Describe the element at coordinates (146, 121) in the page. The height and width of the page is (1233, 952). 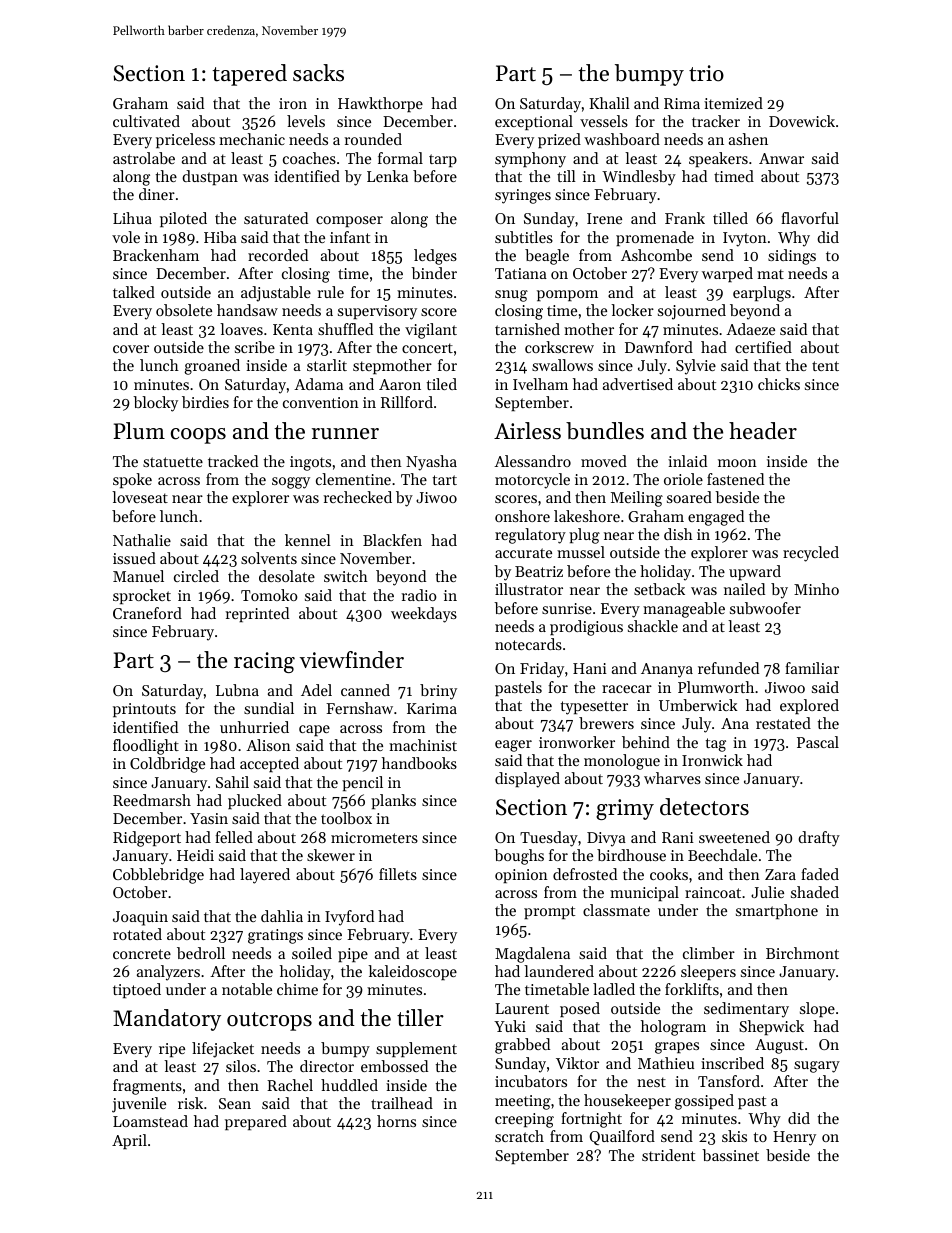
I see `cultivated` at that location.
